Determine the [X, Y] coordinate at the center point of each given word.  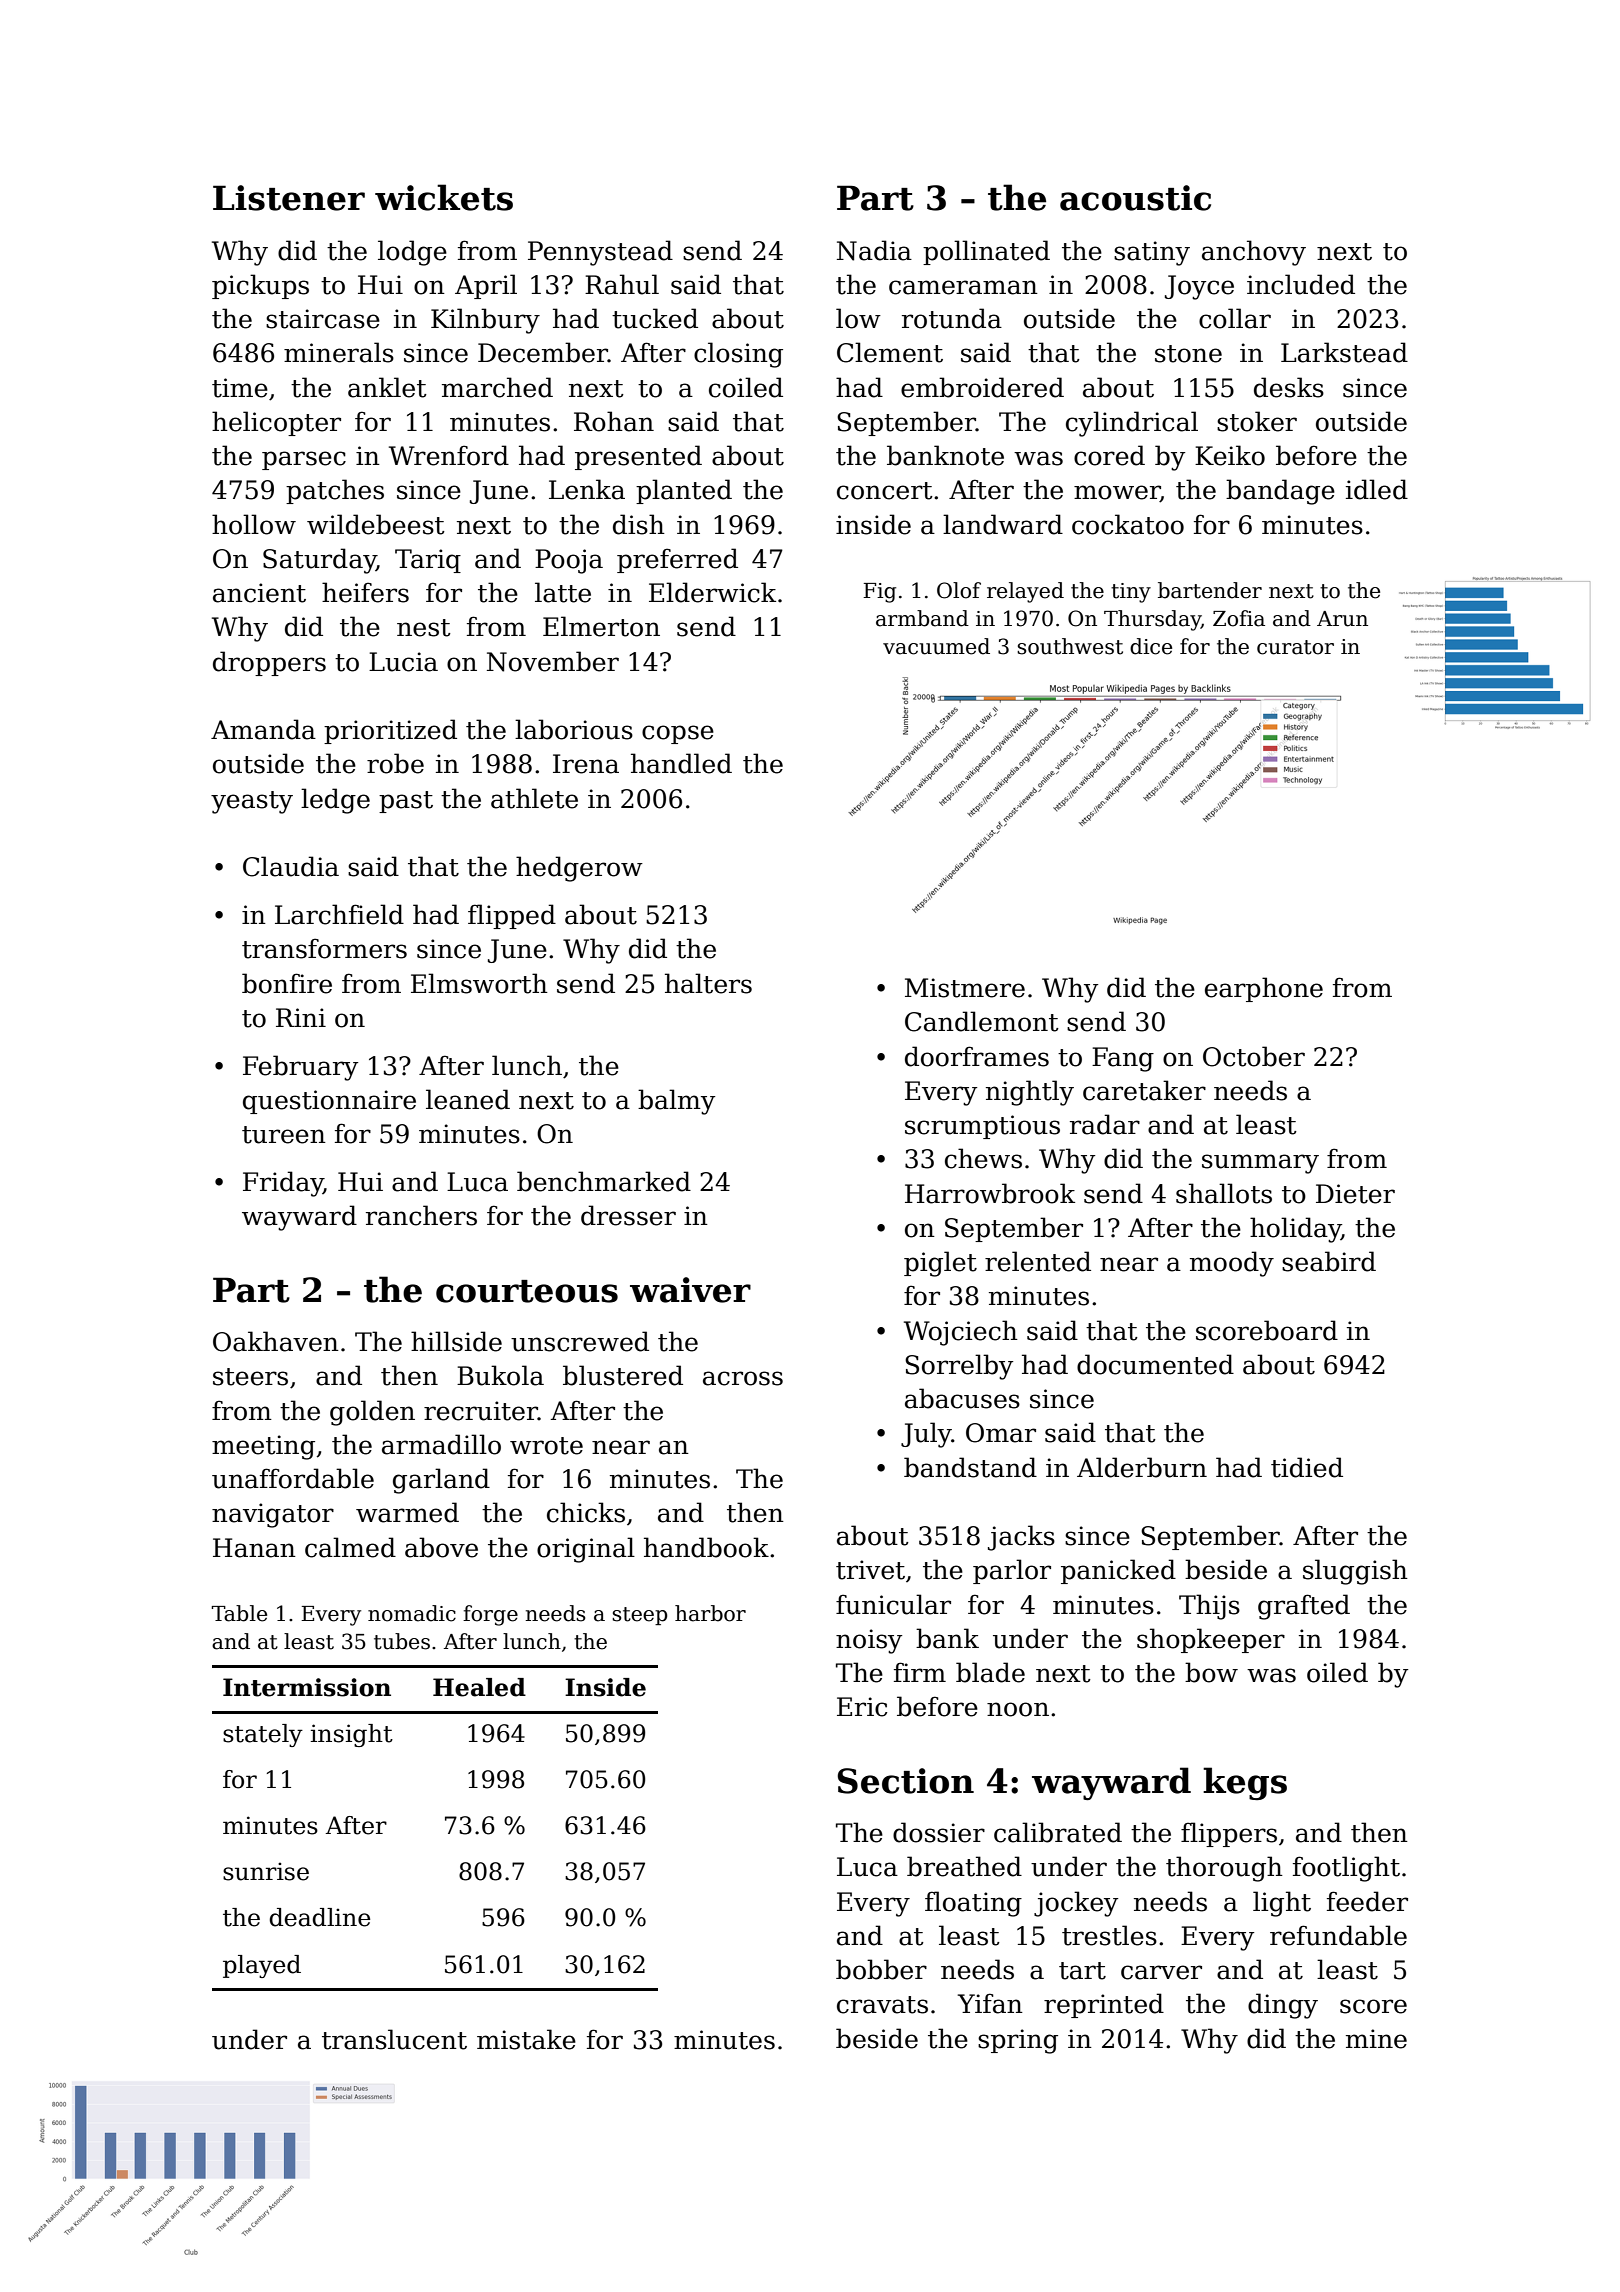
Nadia [874, 250]
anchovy [1254, 253]
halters [708, 983]
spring [1018, 2041]
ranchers [421, 1215]
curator [1295, 647]
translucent [394, 2039]
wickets [444, 197]
